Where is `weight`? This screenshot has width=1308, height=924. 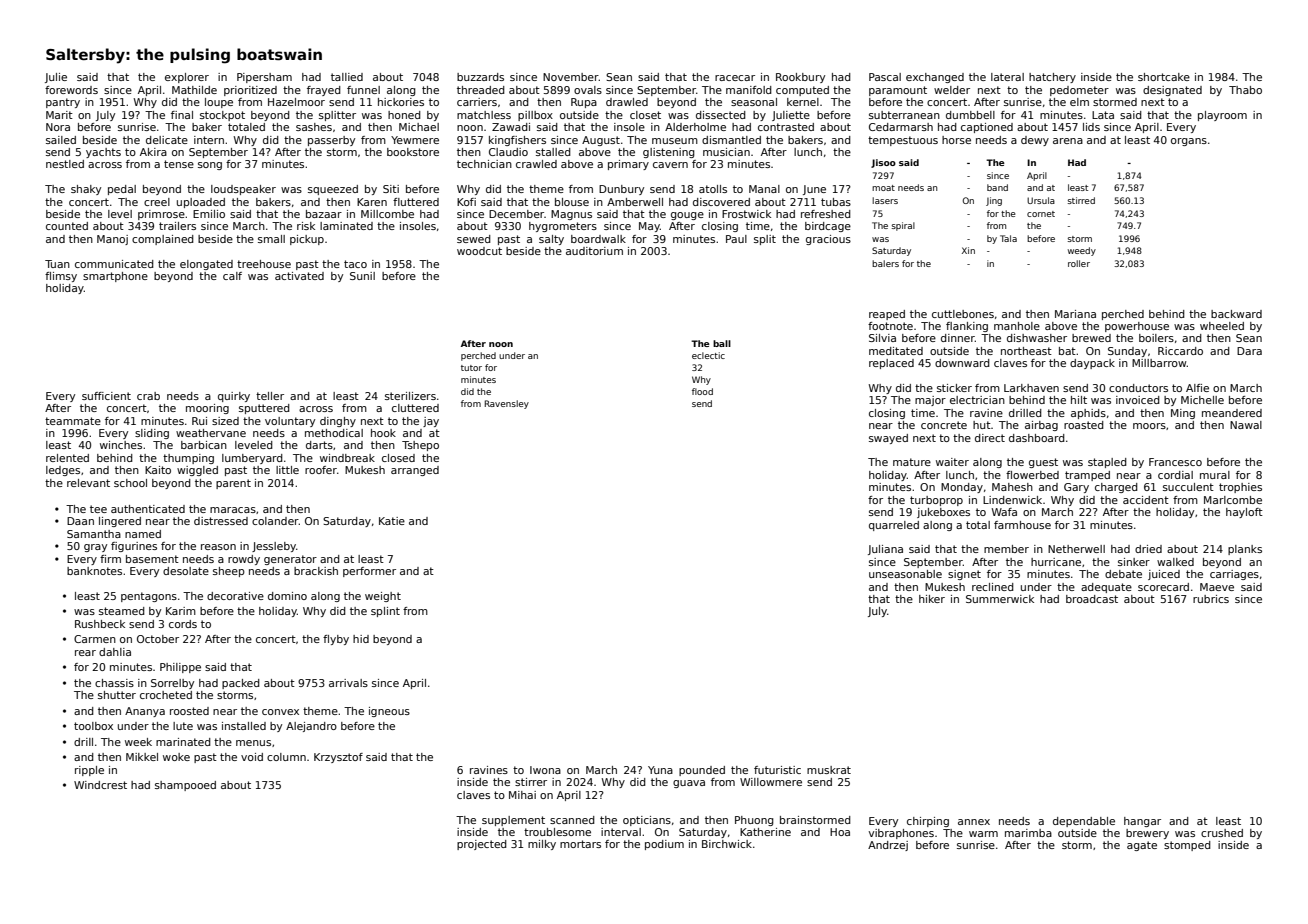
weight is located at coordinates (383, 597).
